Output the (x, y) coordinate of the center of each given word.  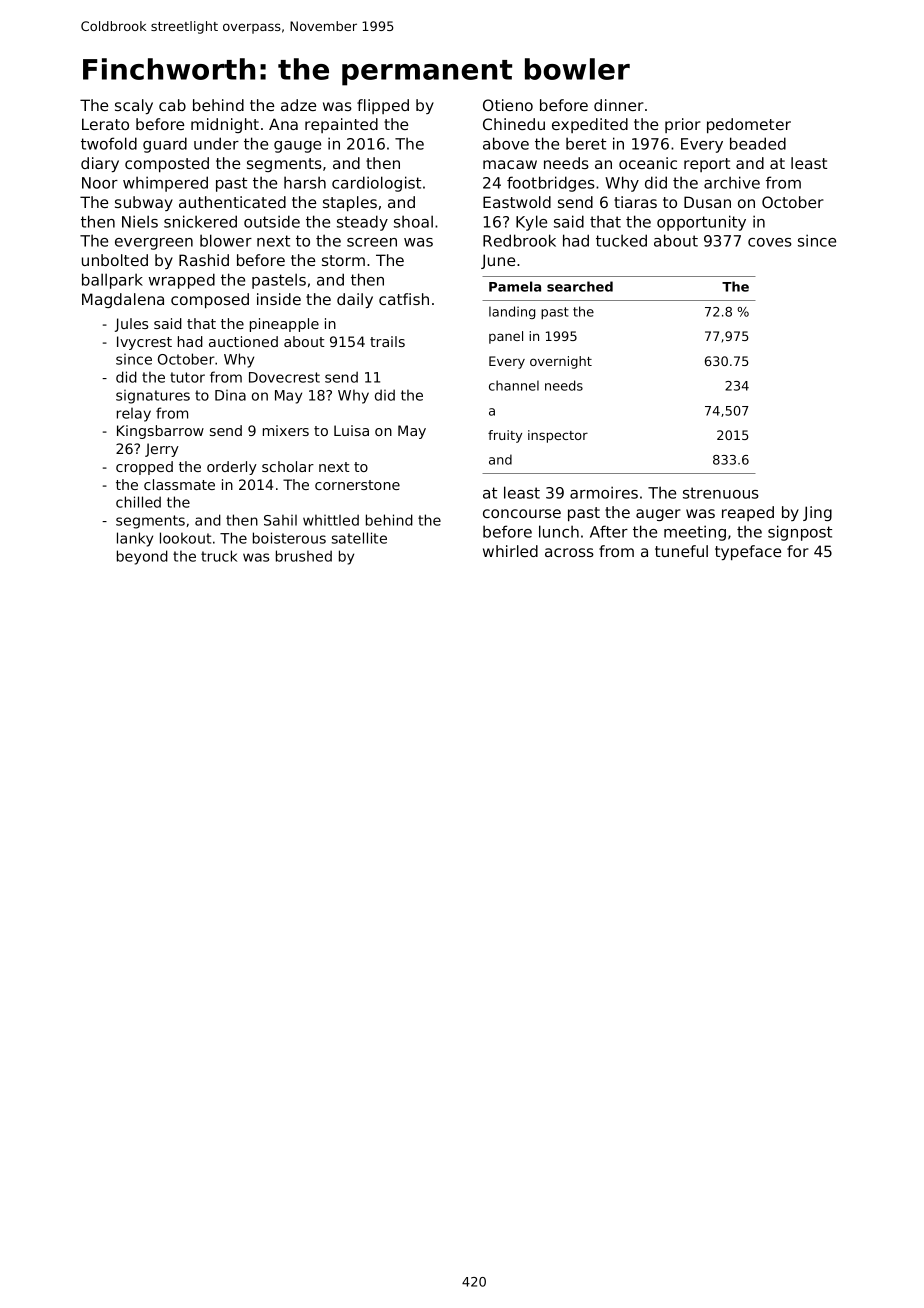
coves (770, 242)
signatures (153, 397)
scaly (134, 106)
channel (514, 385)
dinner (619, 105)
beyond (142, 557)
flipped (383, 106)
